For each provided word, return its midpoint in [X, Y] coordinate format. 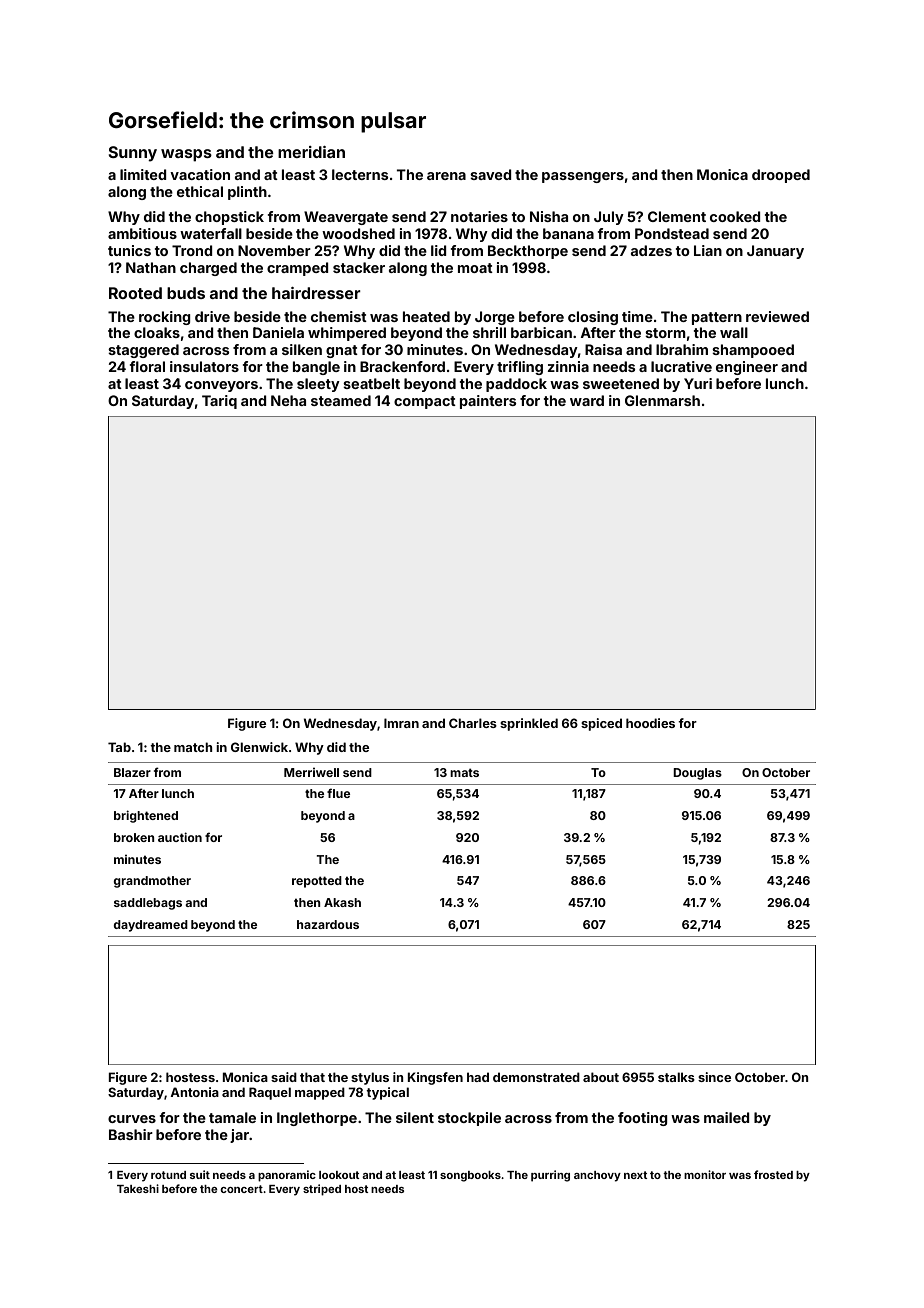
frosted [773, 1174]
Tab [119, 747]
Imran [401, 723]
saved [491, 174]
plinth [247, 193]
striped [322, 1190]
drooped [781, 176]
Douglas [697, 774]
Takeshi [138, 1188]
